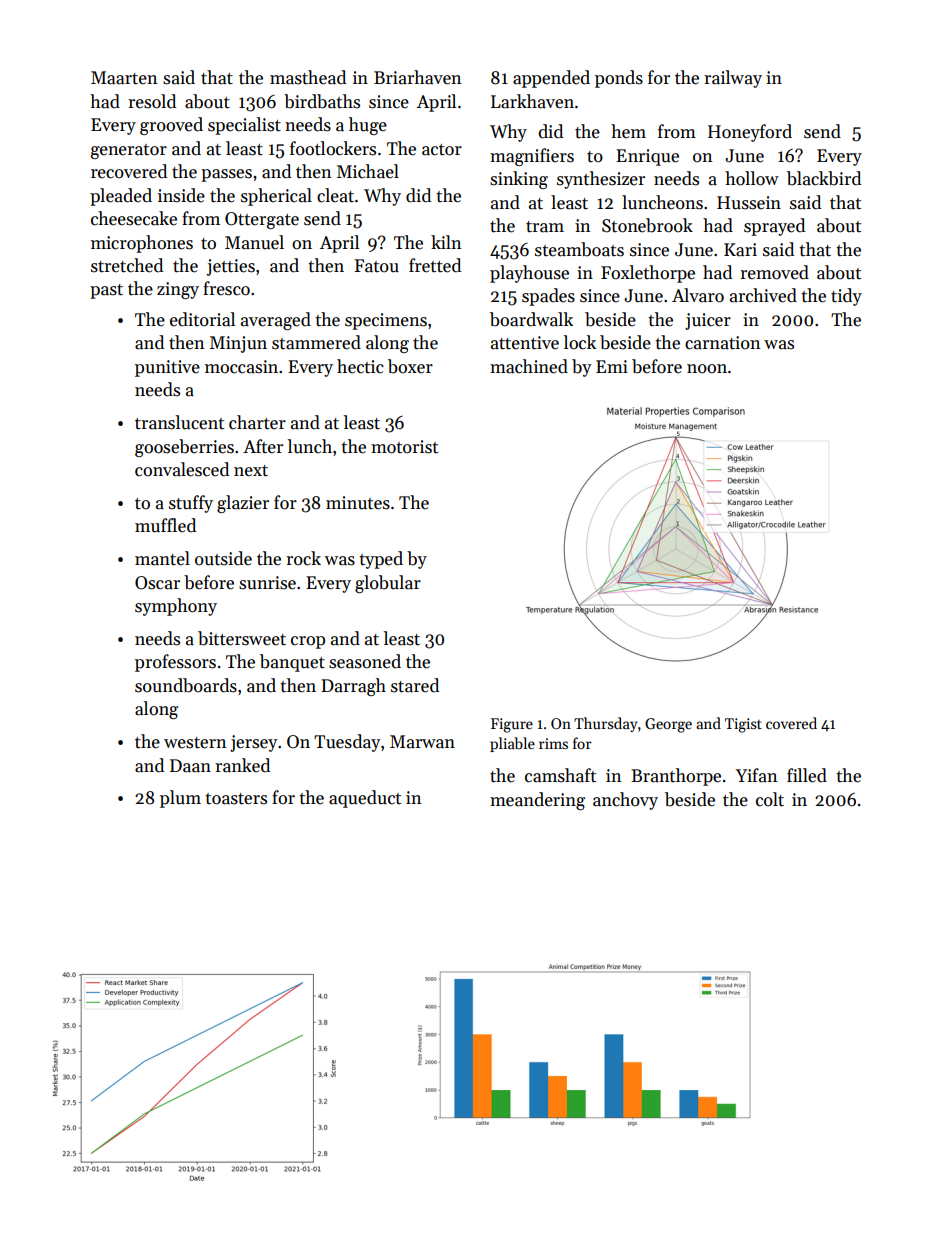  I want to click on masthead, so click(308, 77).
